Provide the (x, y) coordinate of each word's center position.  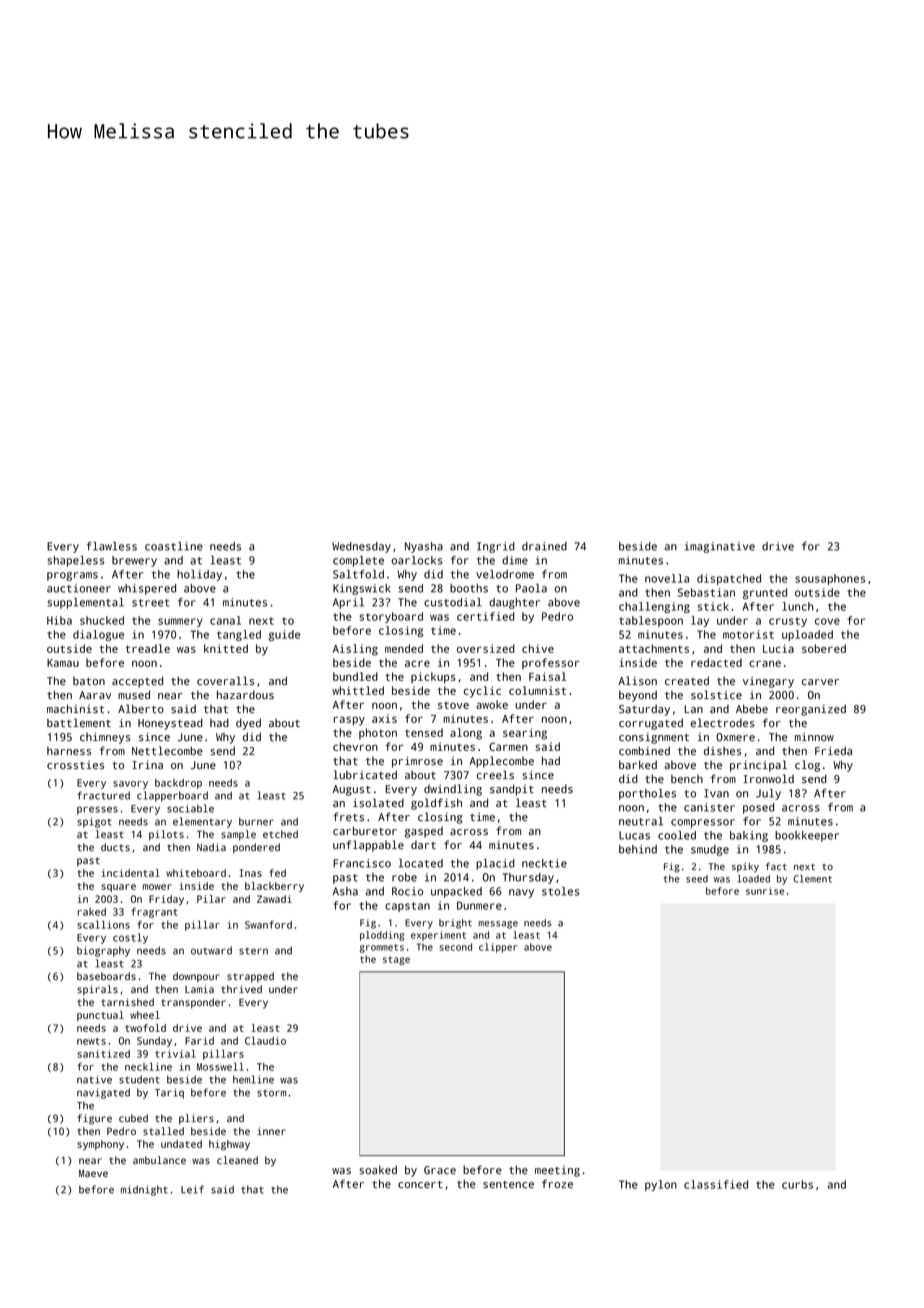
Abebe (752, 709)
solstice (716, 695)
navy (521, 893)
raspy (349, 721)
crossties (75, 765)
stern (253, 951)
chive (538, 648)
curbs (797, 1184)
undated (181, 1144)
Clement (813, 879)
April (348, 603)
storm (271, 1093)
